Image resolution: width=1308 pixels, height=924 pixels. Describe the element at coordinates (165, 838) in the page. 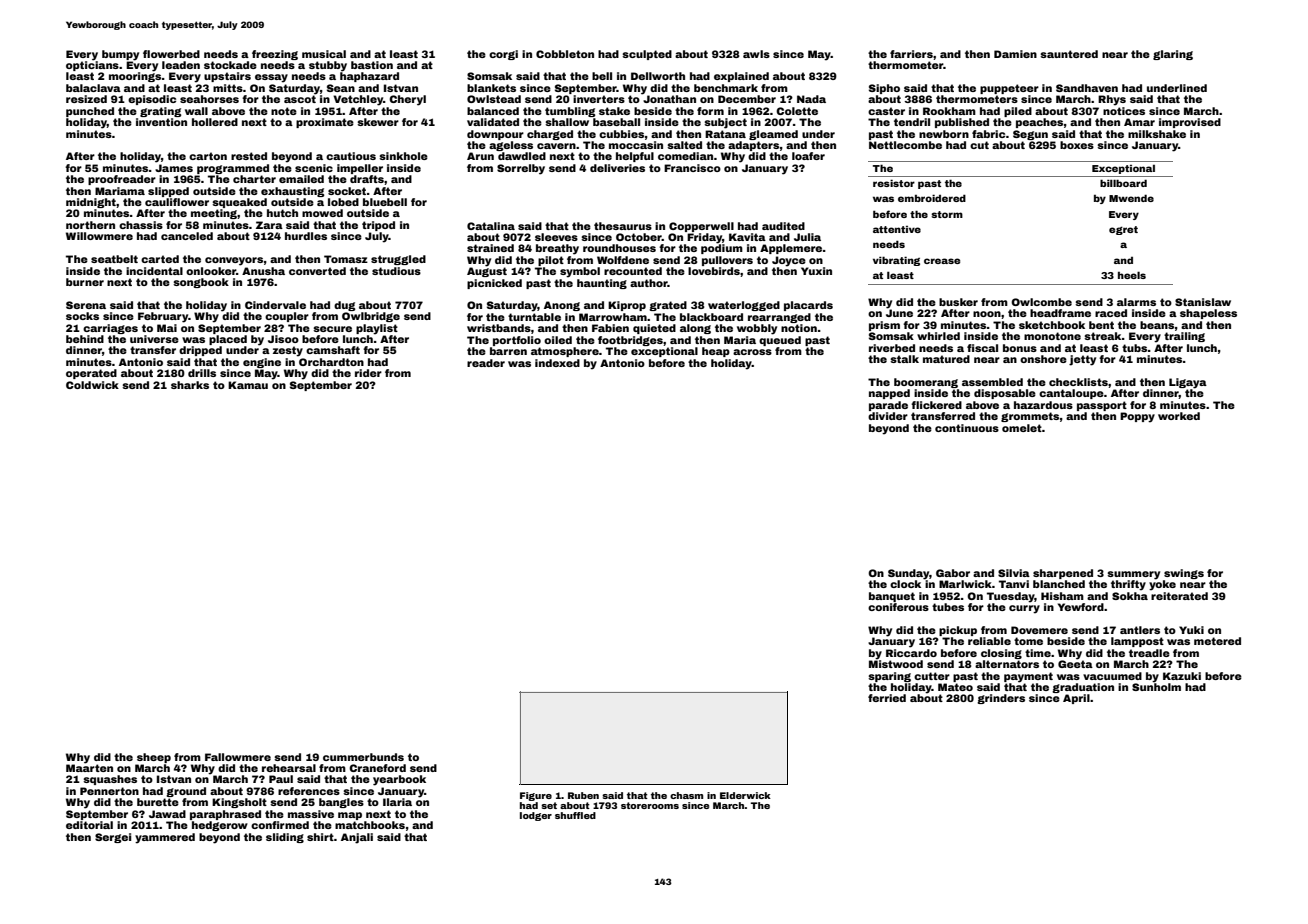

I see `yammered` at that location.
